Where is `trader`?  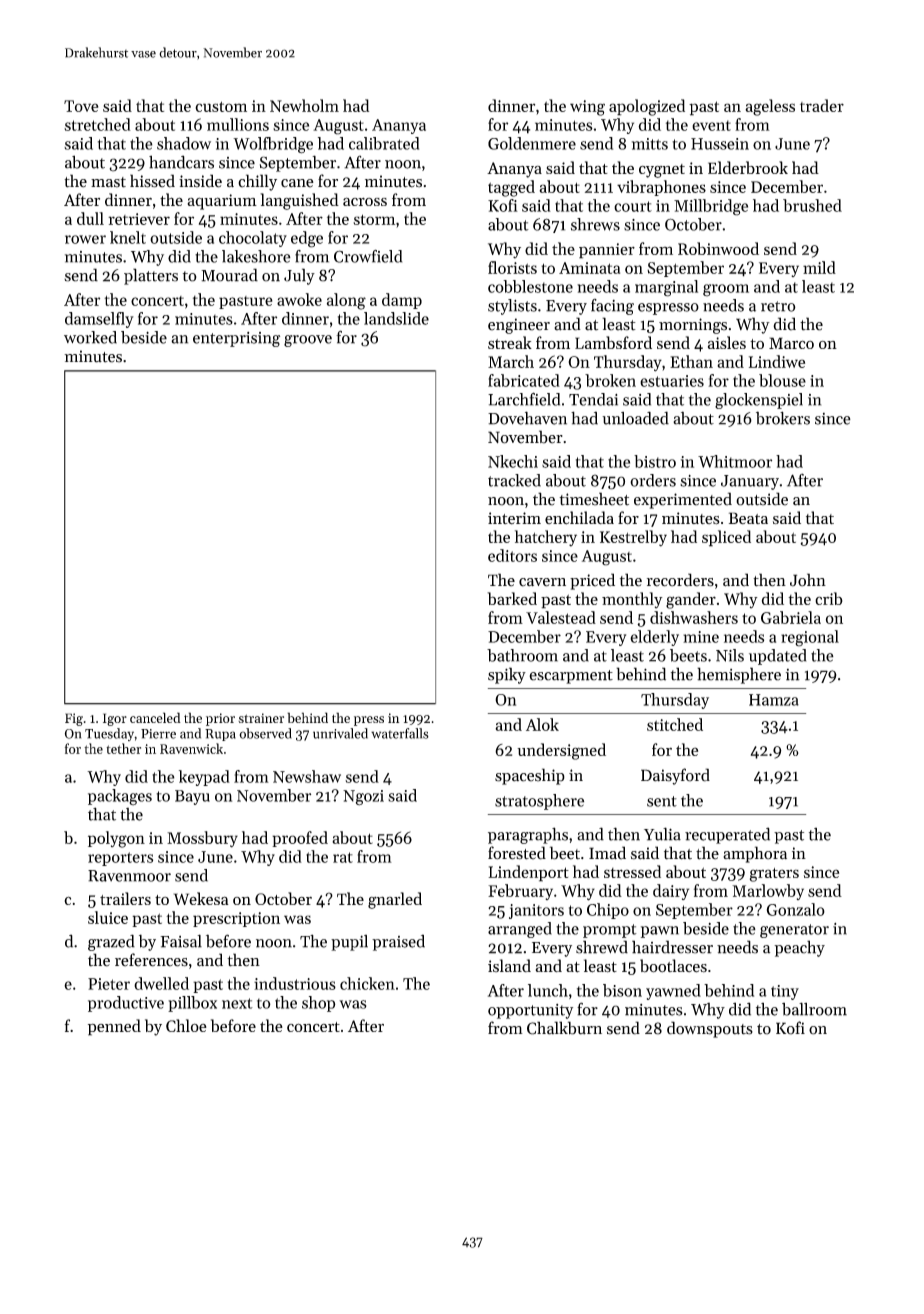
trader is located at coordinates (822, 105).
